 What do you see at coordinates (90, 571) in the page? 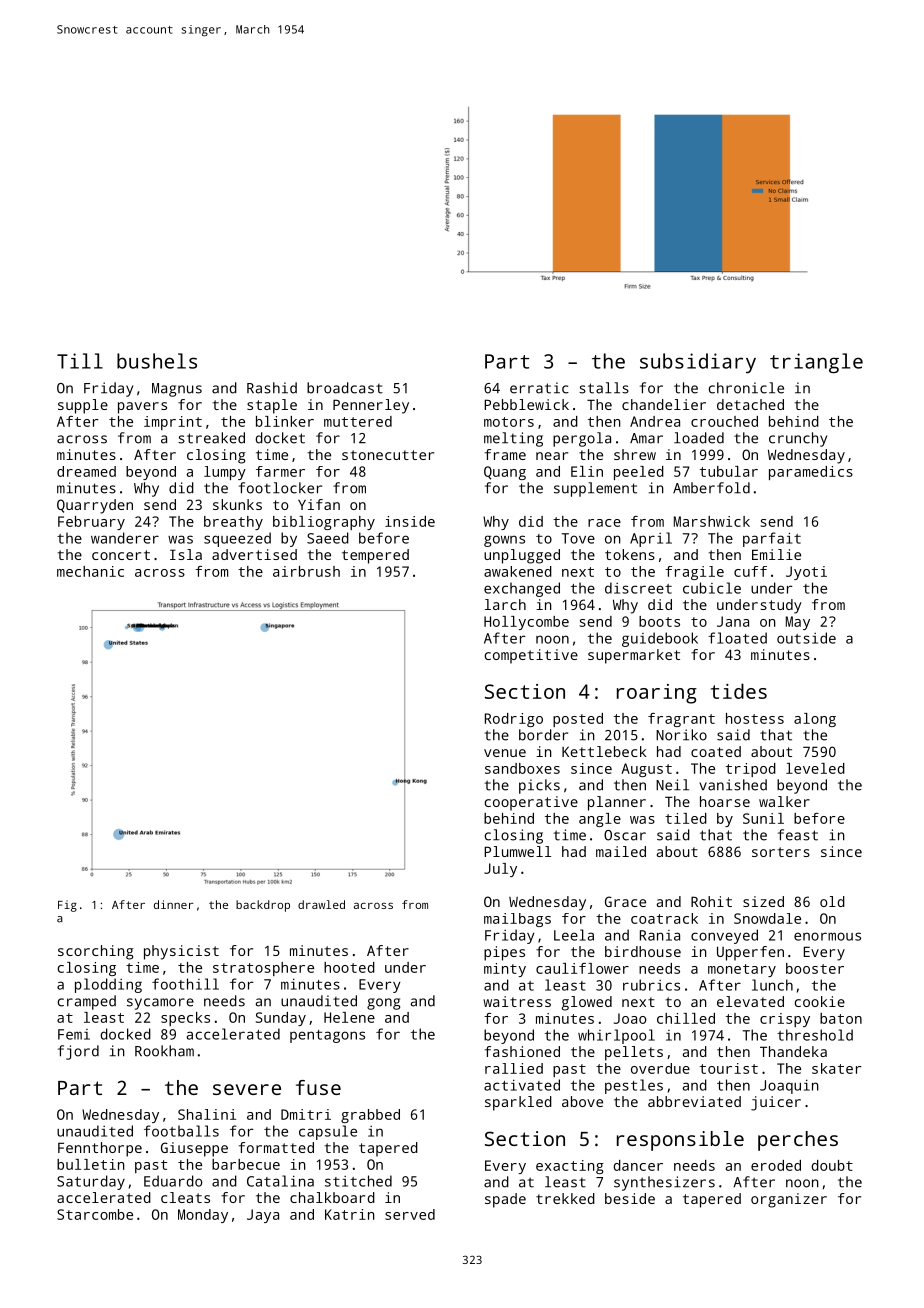
I see `mechanic` at bounding box center [90, 571].
